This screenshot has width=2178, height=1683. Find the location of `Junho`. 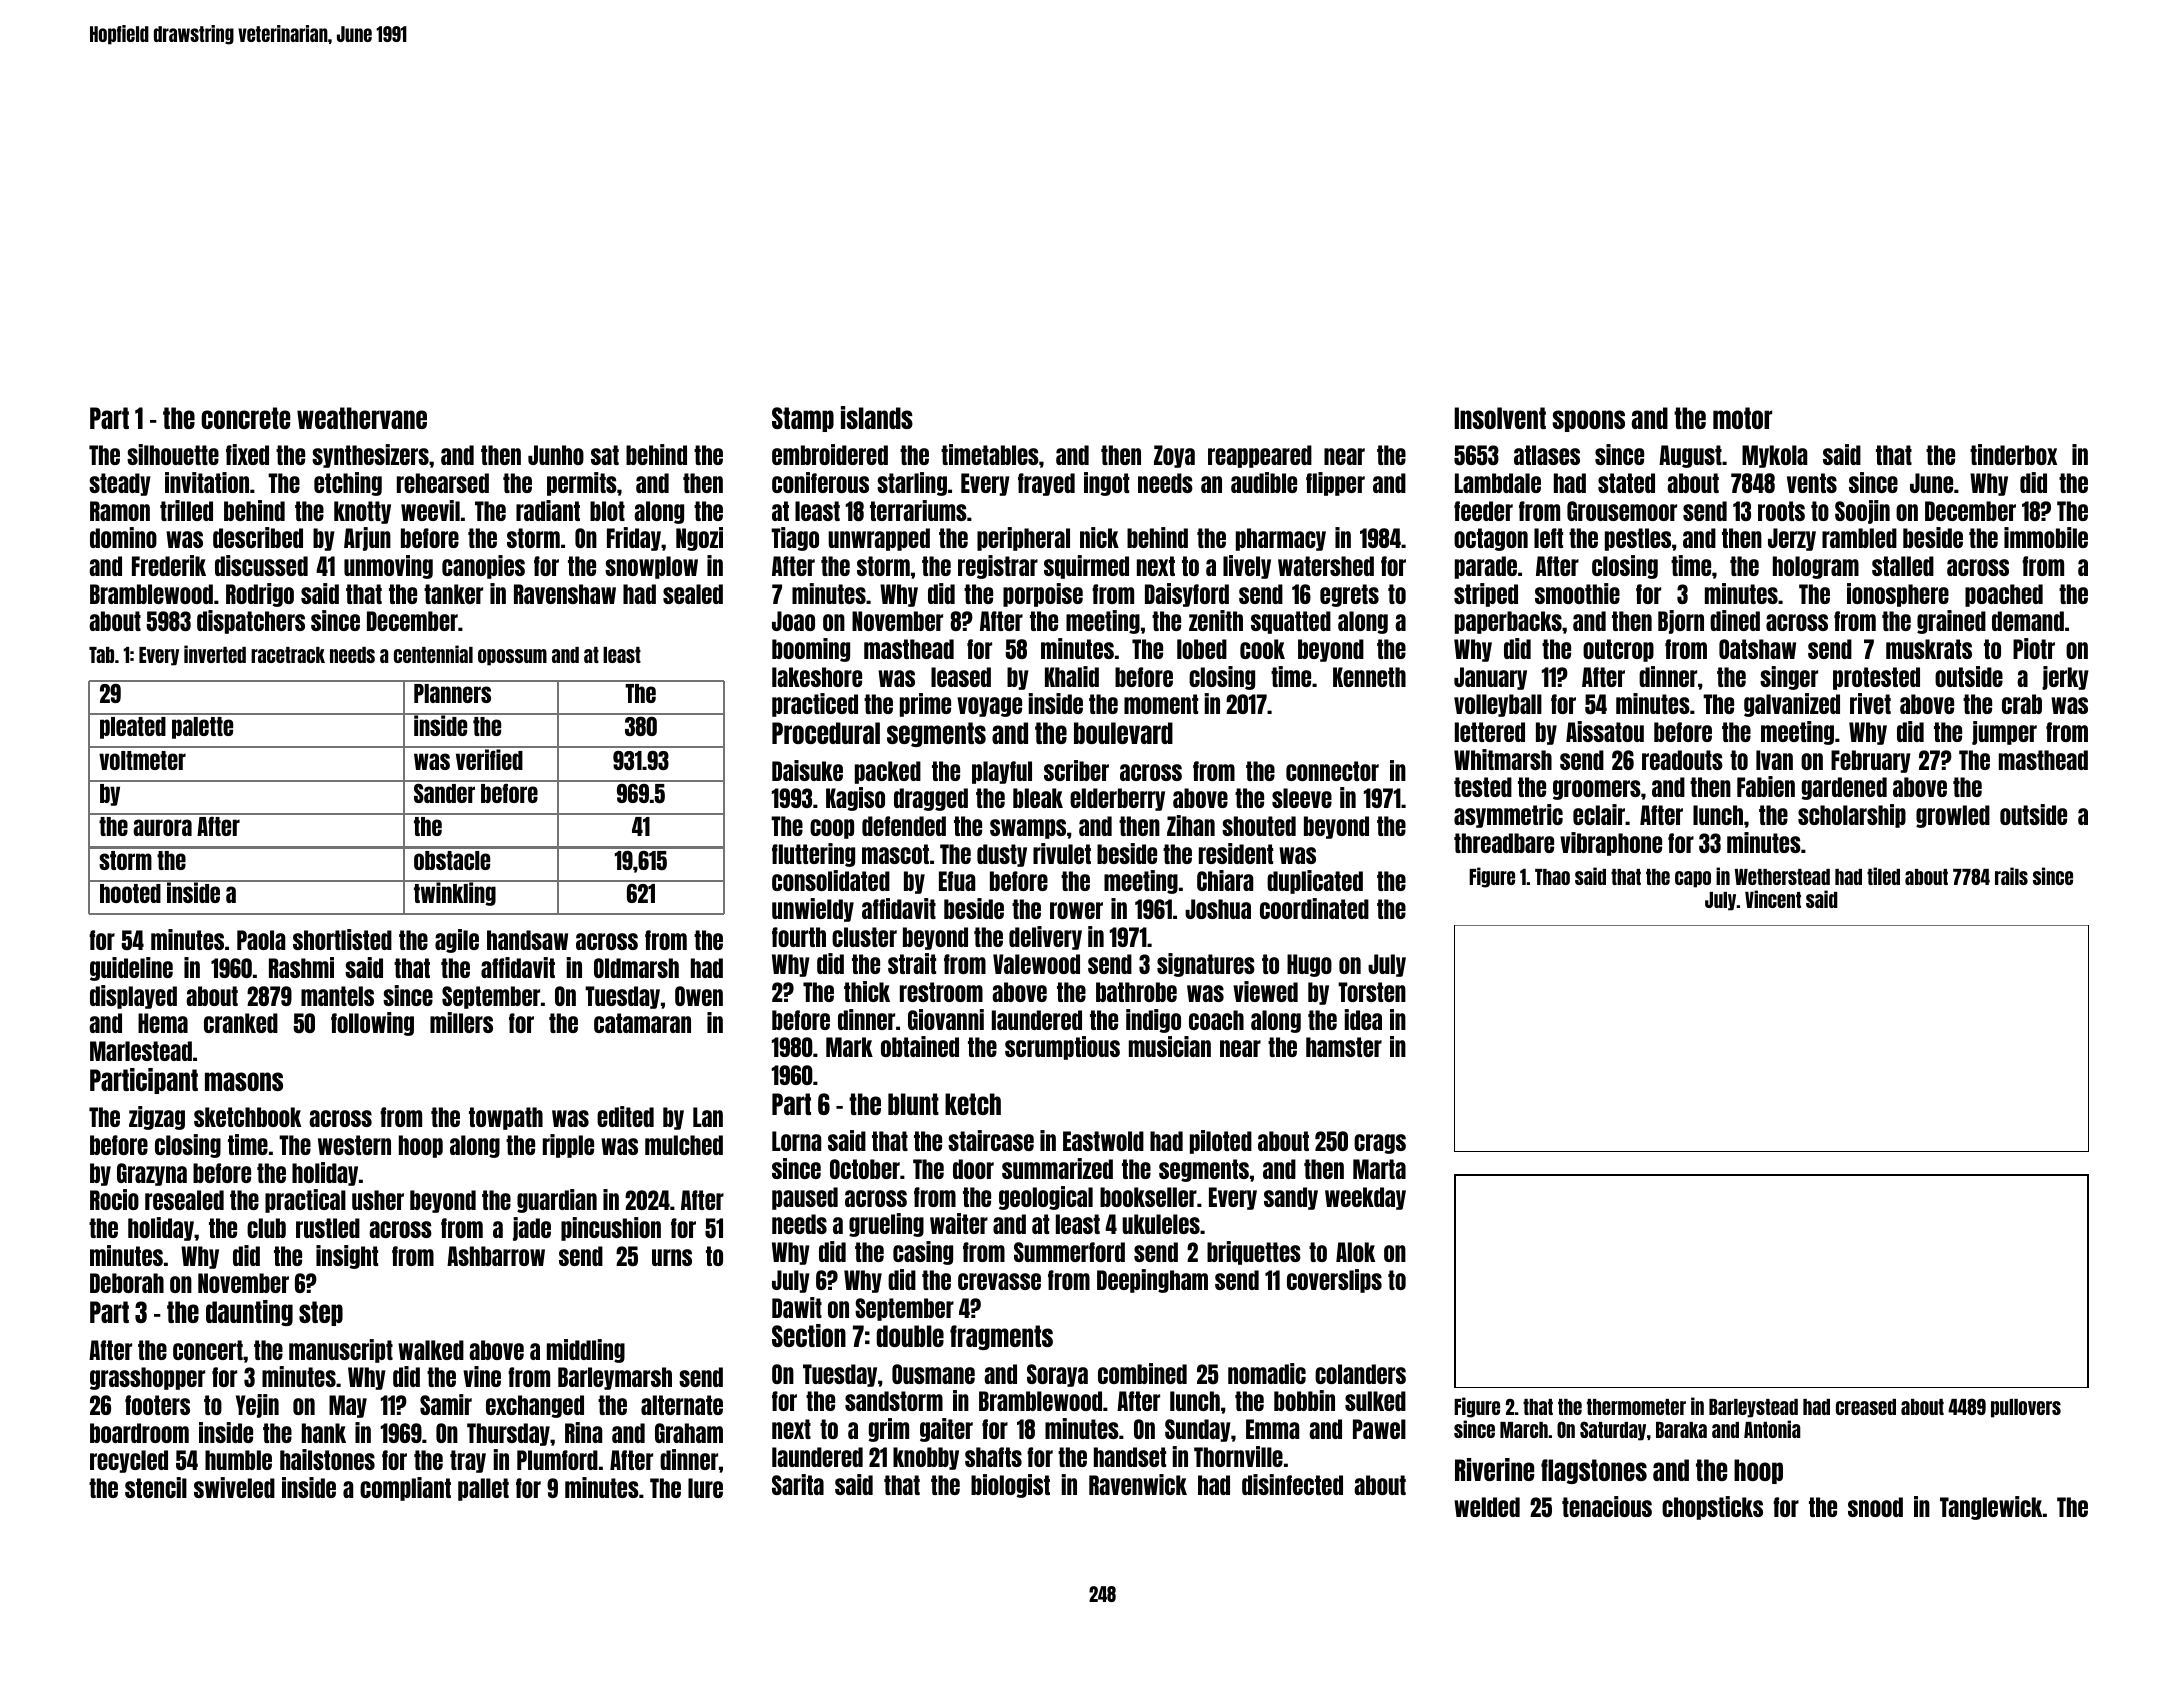

Junho is located at coordinates (556, 455).
